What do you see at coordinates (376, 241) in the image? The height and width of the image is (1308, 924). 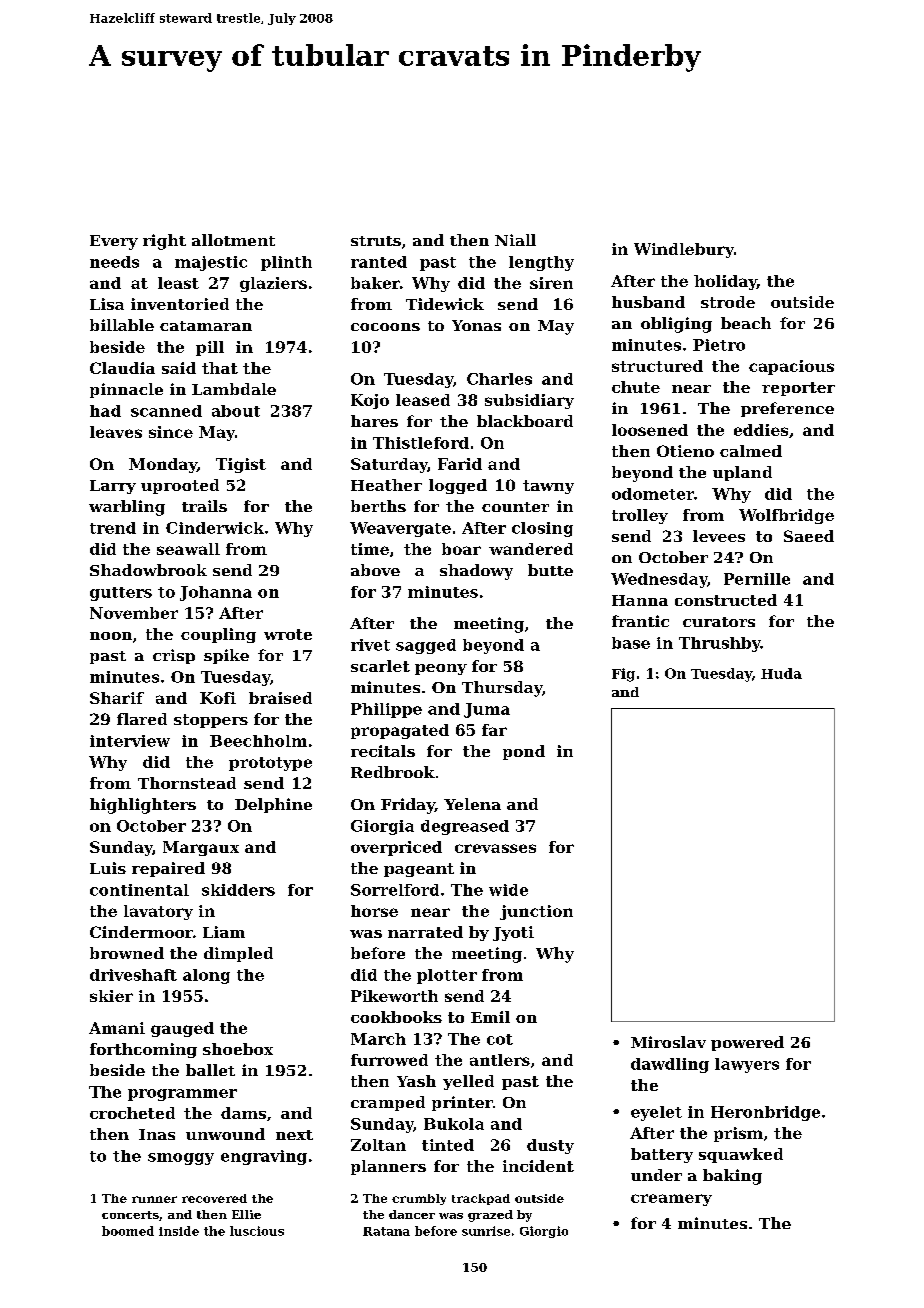 I see `struts` at bounding box center [376, 241].
